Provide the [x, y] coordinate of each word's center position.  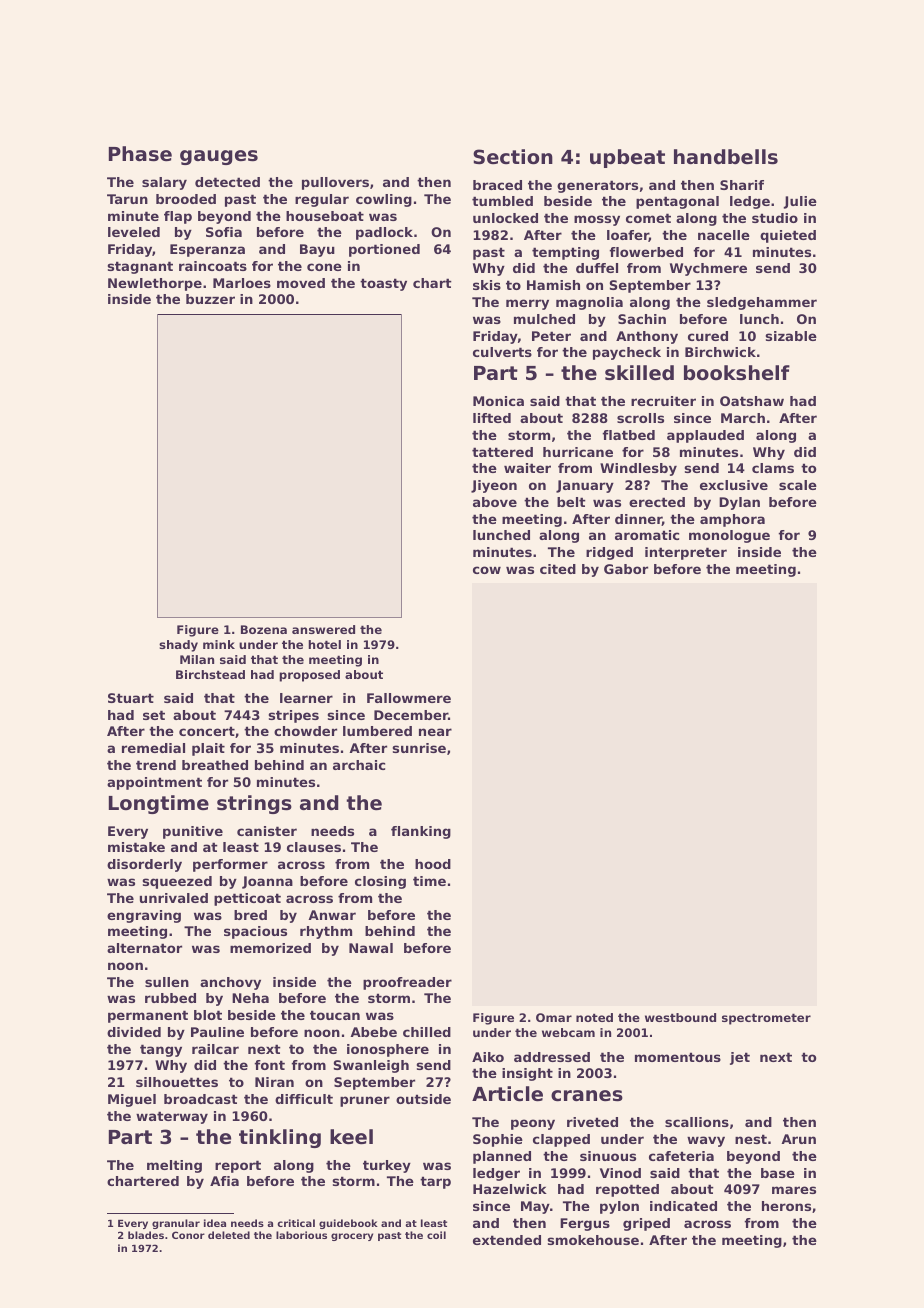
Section [513, 157]
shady [178, 646]
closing [380, 882]
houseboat [325, 216]
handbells [726, 157]
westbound [680, 1017]
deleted [229, 1235]
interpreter [686, 553]
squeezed [177, 882]
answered [323, 629]
